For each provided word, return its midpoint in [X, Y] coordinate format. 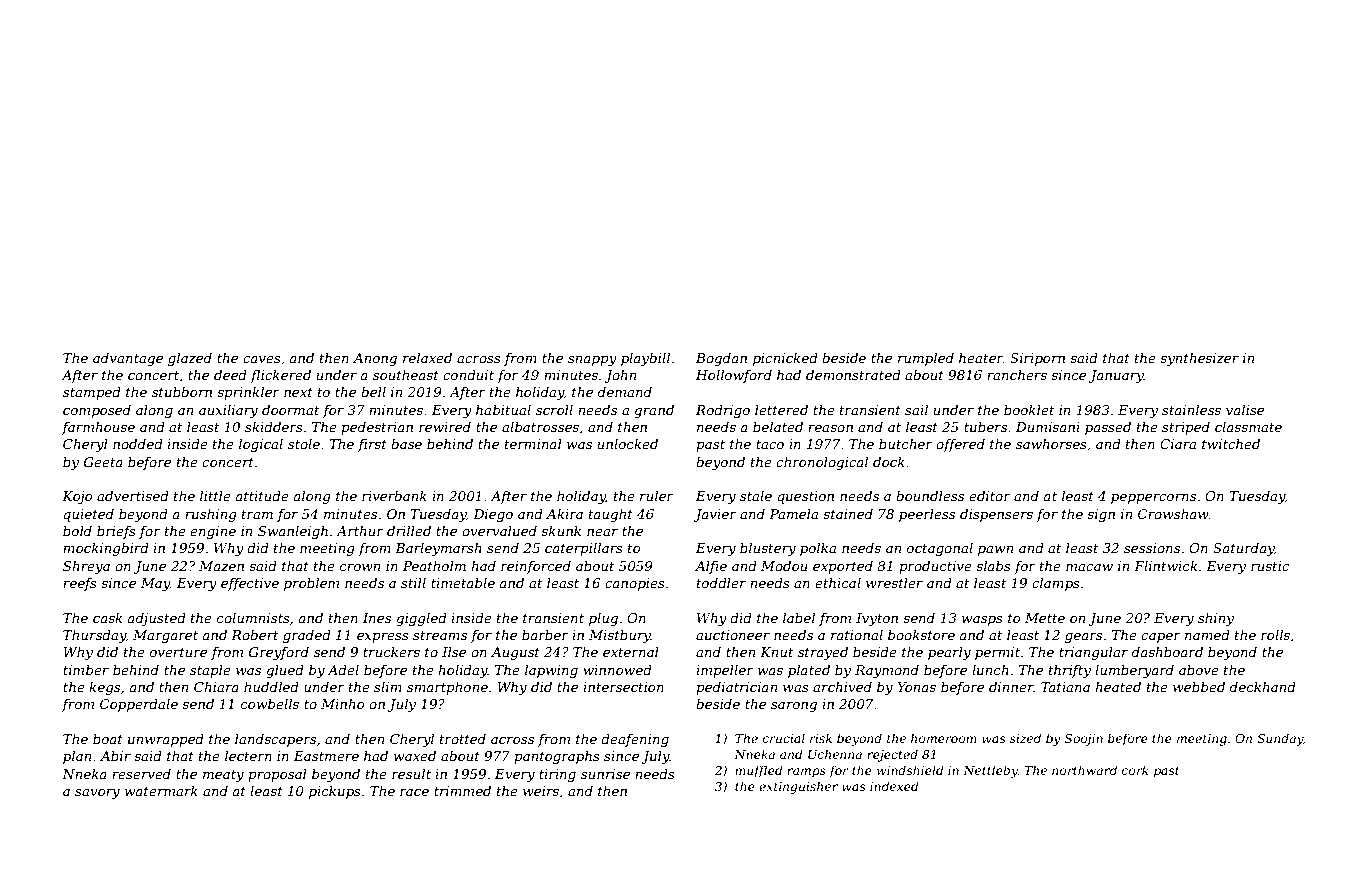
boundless [930, 496]
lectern [248, 756]
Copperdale [139, 705]
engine [213, 532]
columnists [253, 618]
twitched [1231, 444]
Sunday [1280, 739]
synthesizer [1199, 359]
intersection [623, 687]
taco [770, 444]
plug [603, 619]
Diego [493, 515]
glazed [190, 359]
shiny [1216, 619]
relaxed [427, 358]
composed [97, 411]
